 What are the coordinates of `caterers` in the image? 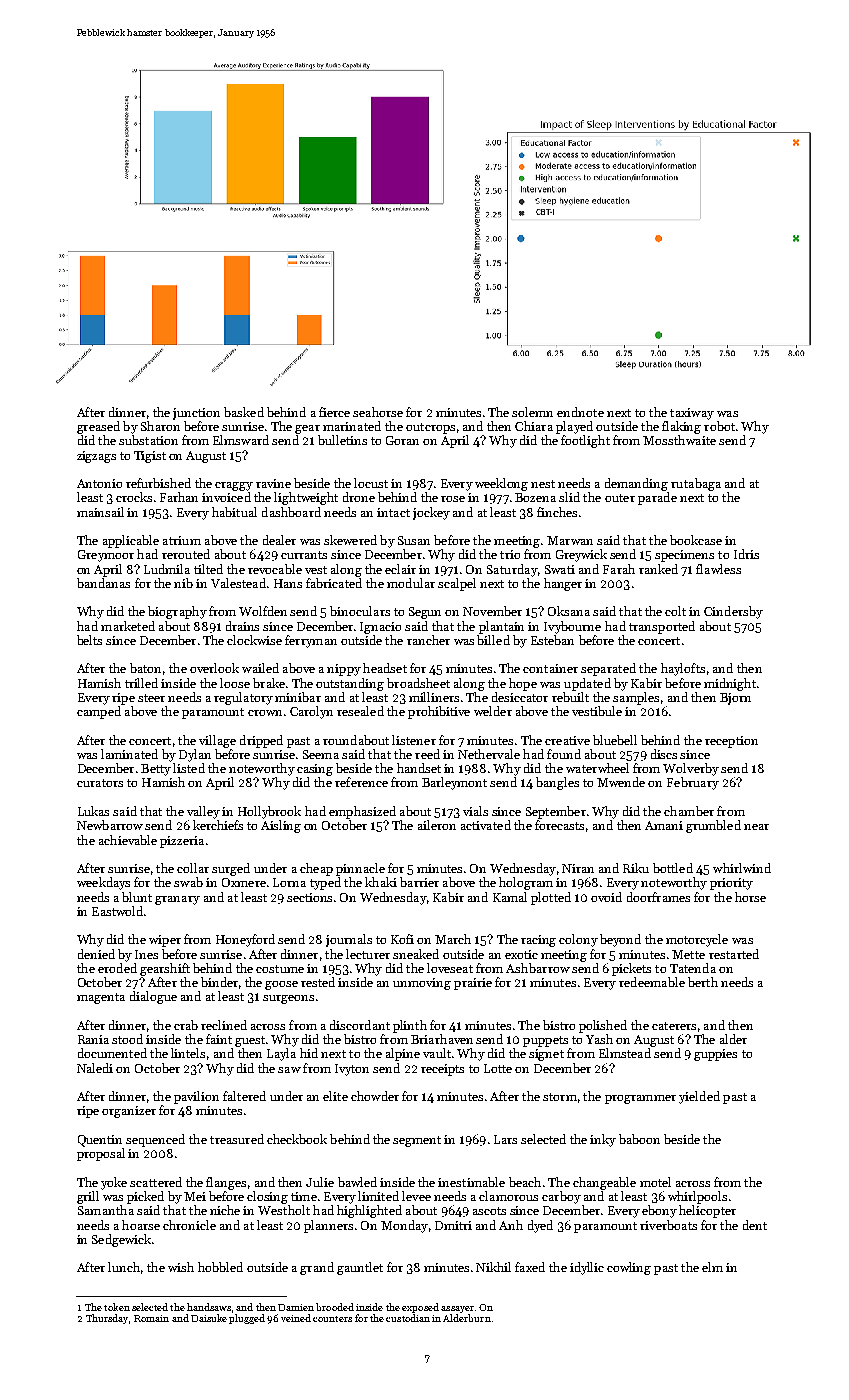 It's located at (674, 1026).
